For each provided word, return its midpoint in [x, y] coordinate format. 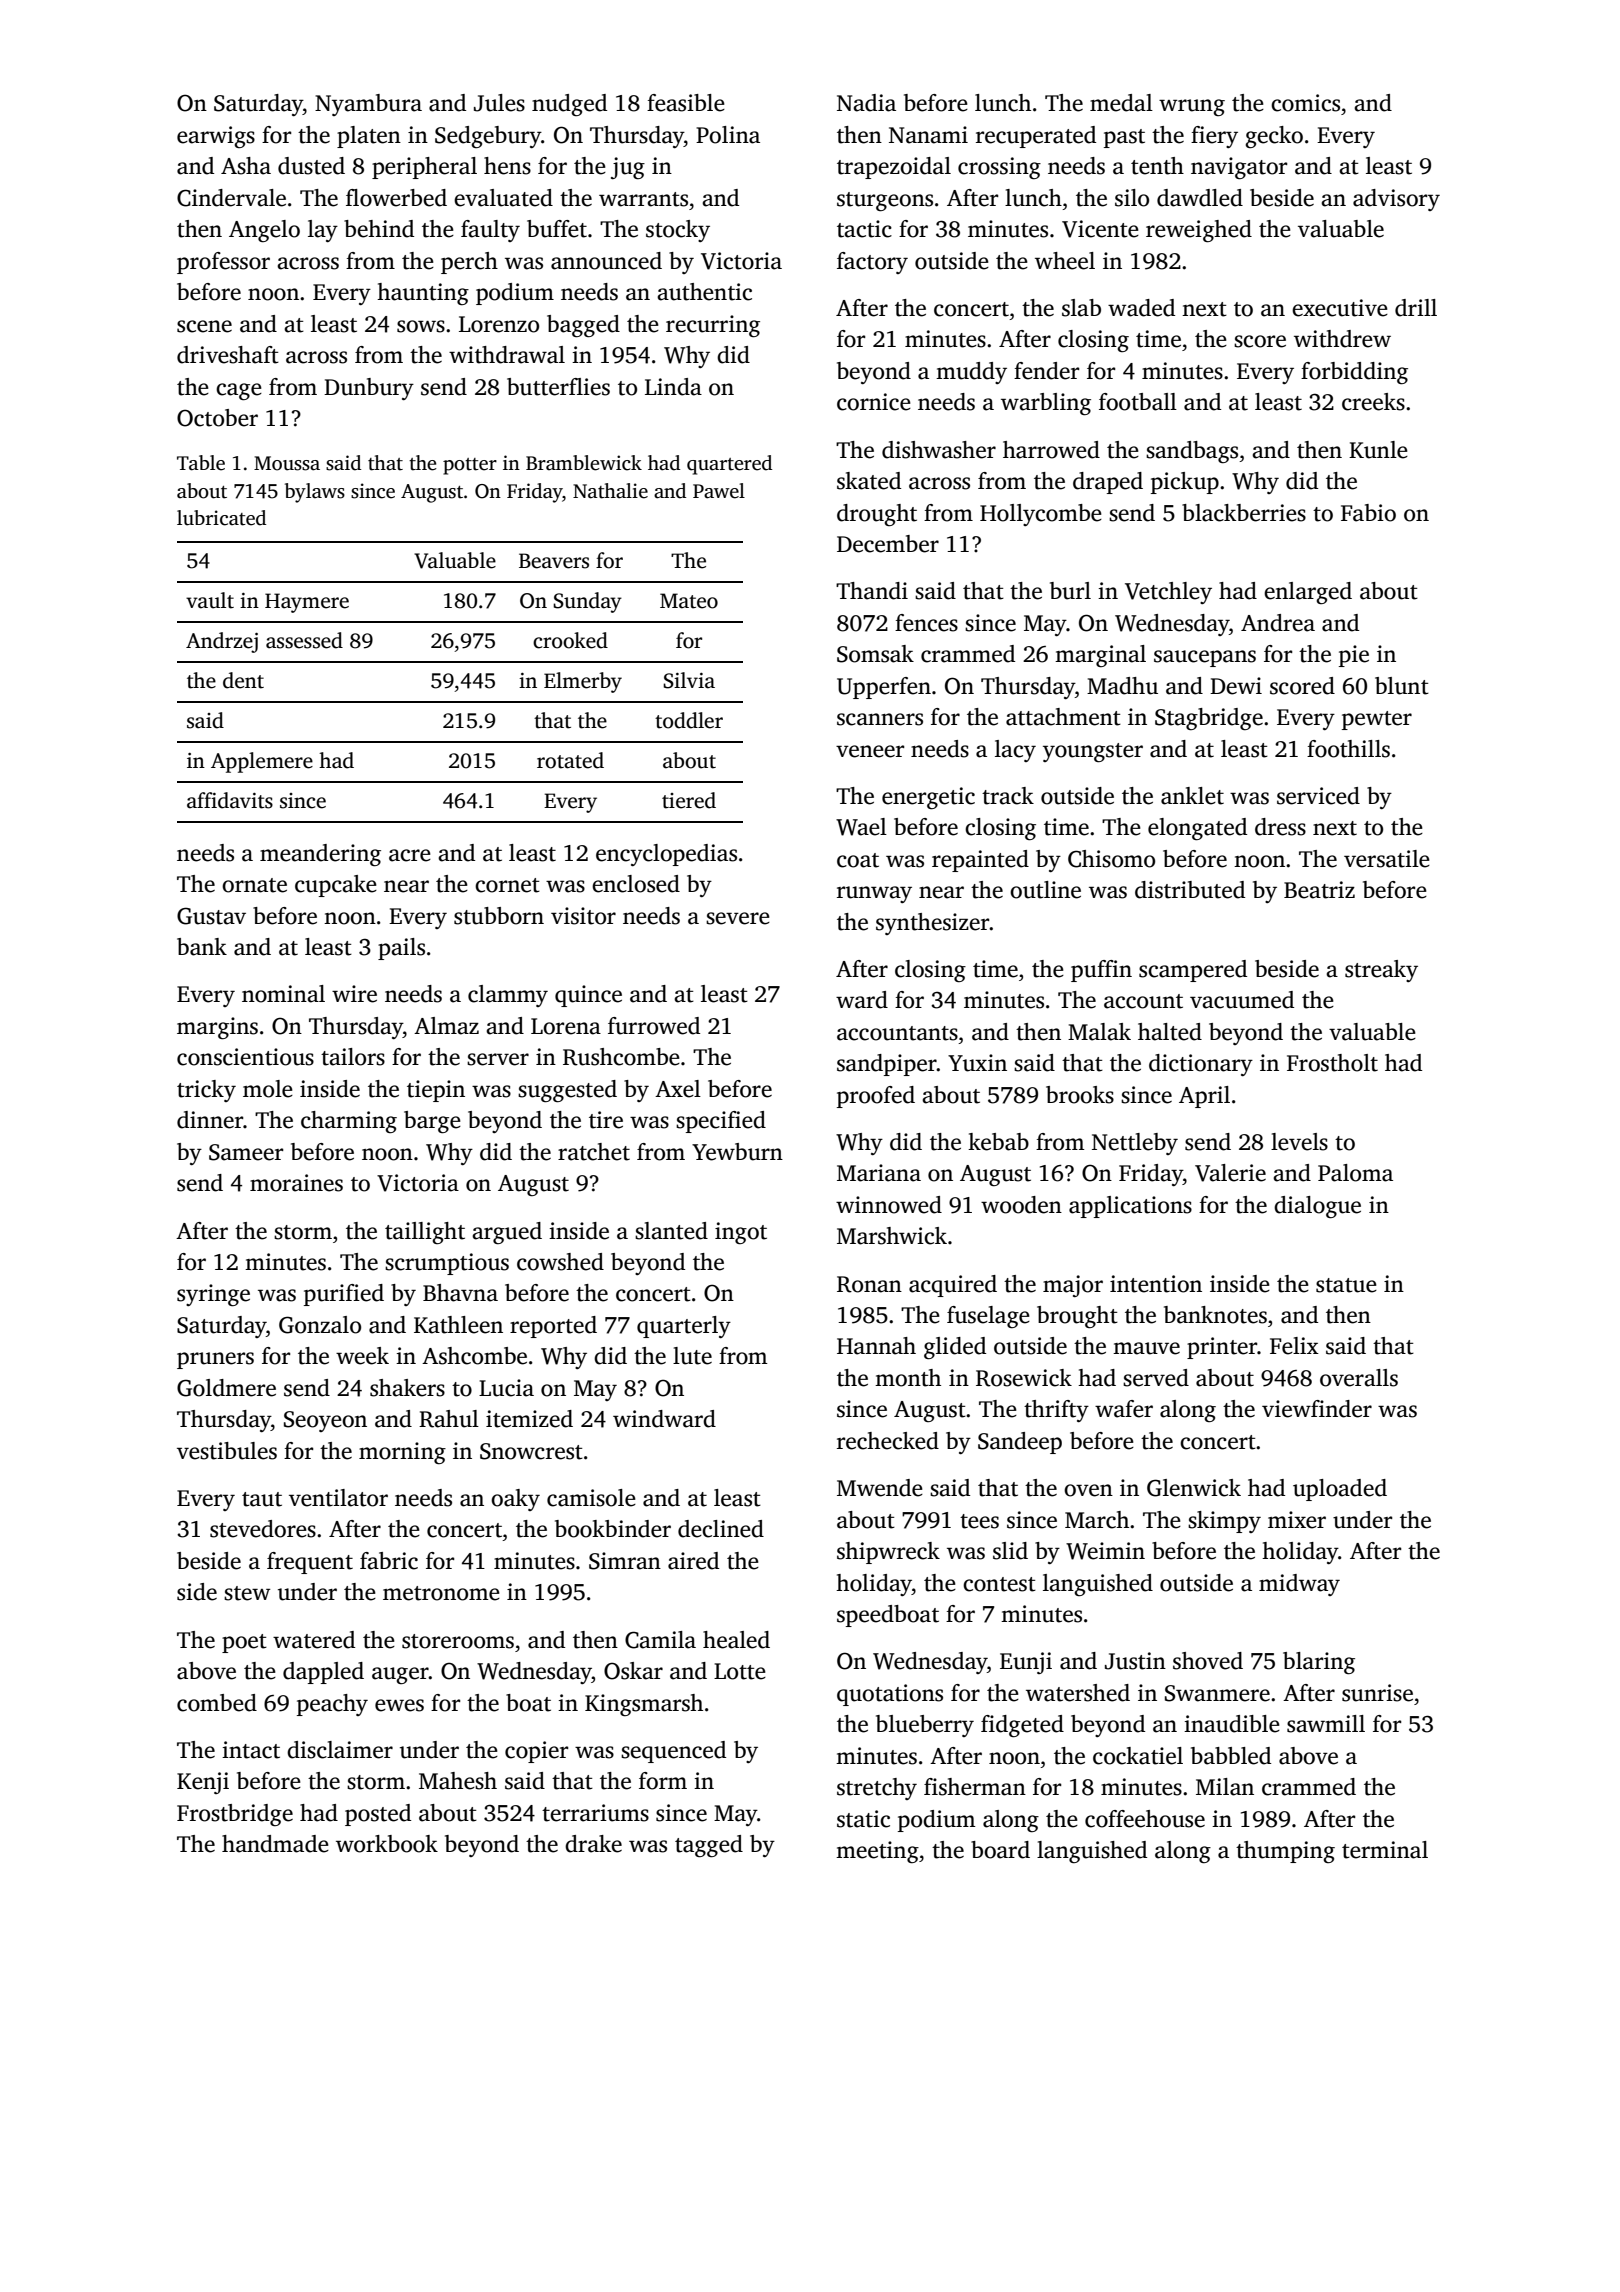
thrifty [1056, 1411]
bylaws [315, 493]
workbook [387, 1844]
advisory [1396, 200]
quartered [729, 465]
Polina [728, 135]
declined [721, 1529]
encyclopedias [666, 855]
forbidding [1354, 373]
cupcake [336, 886]
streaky [1381, 971]
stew [247, 1593]
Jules [499, 103]
